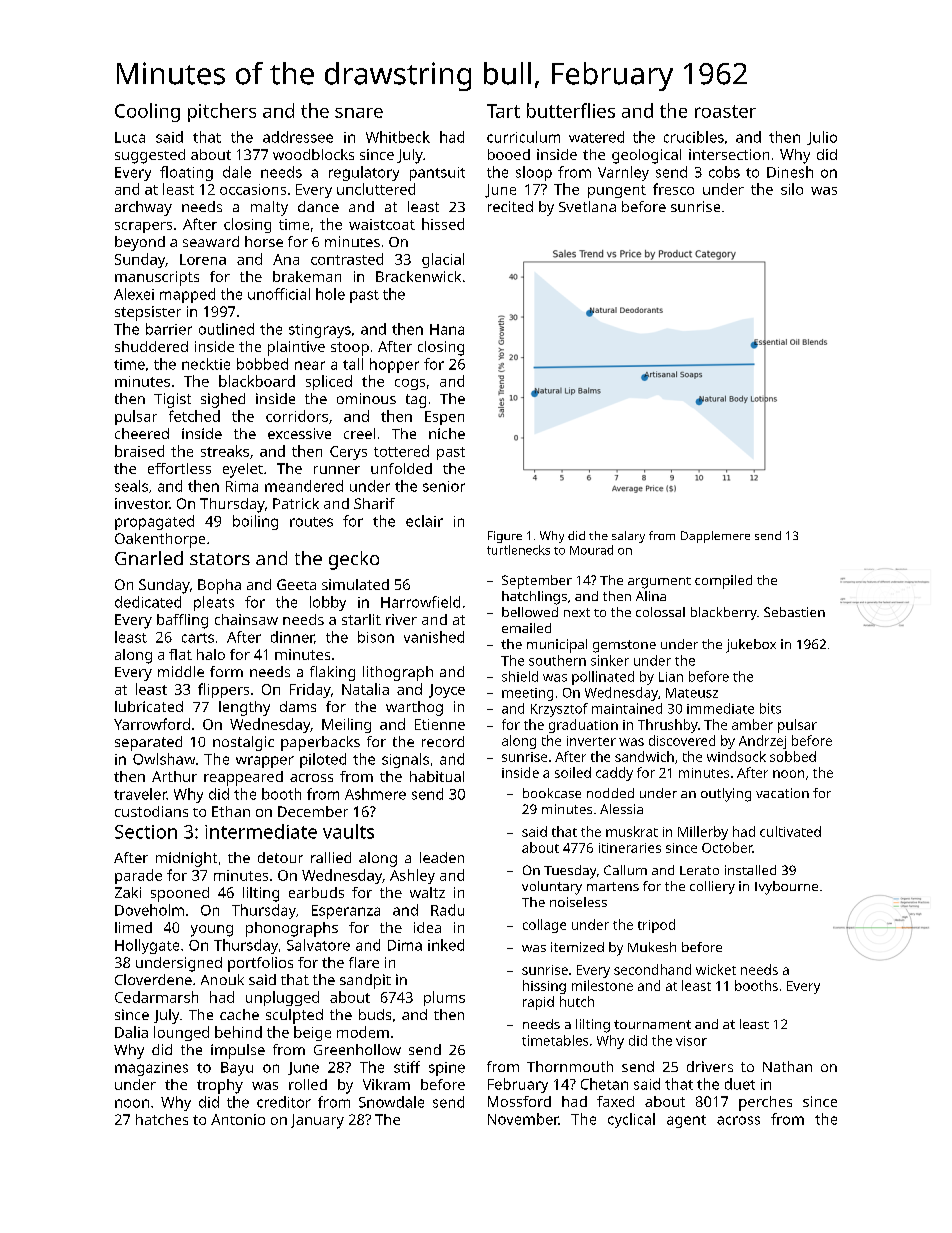  What do you see at coordinates (503, 111) in the image?
I see `Tart` at bounding box center [503, 111].
